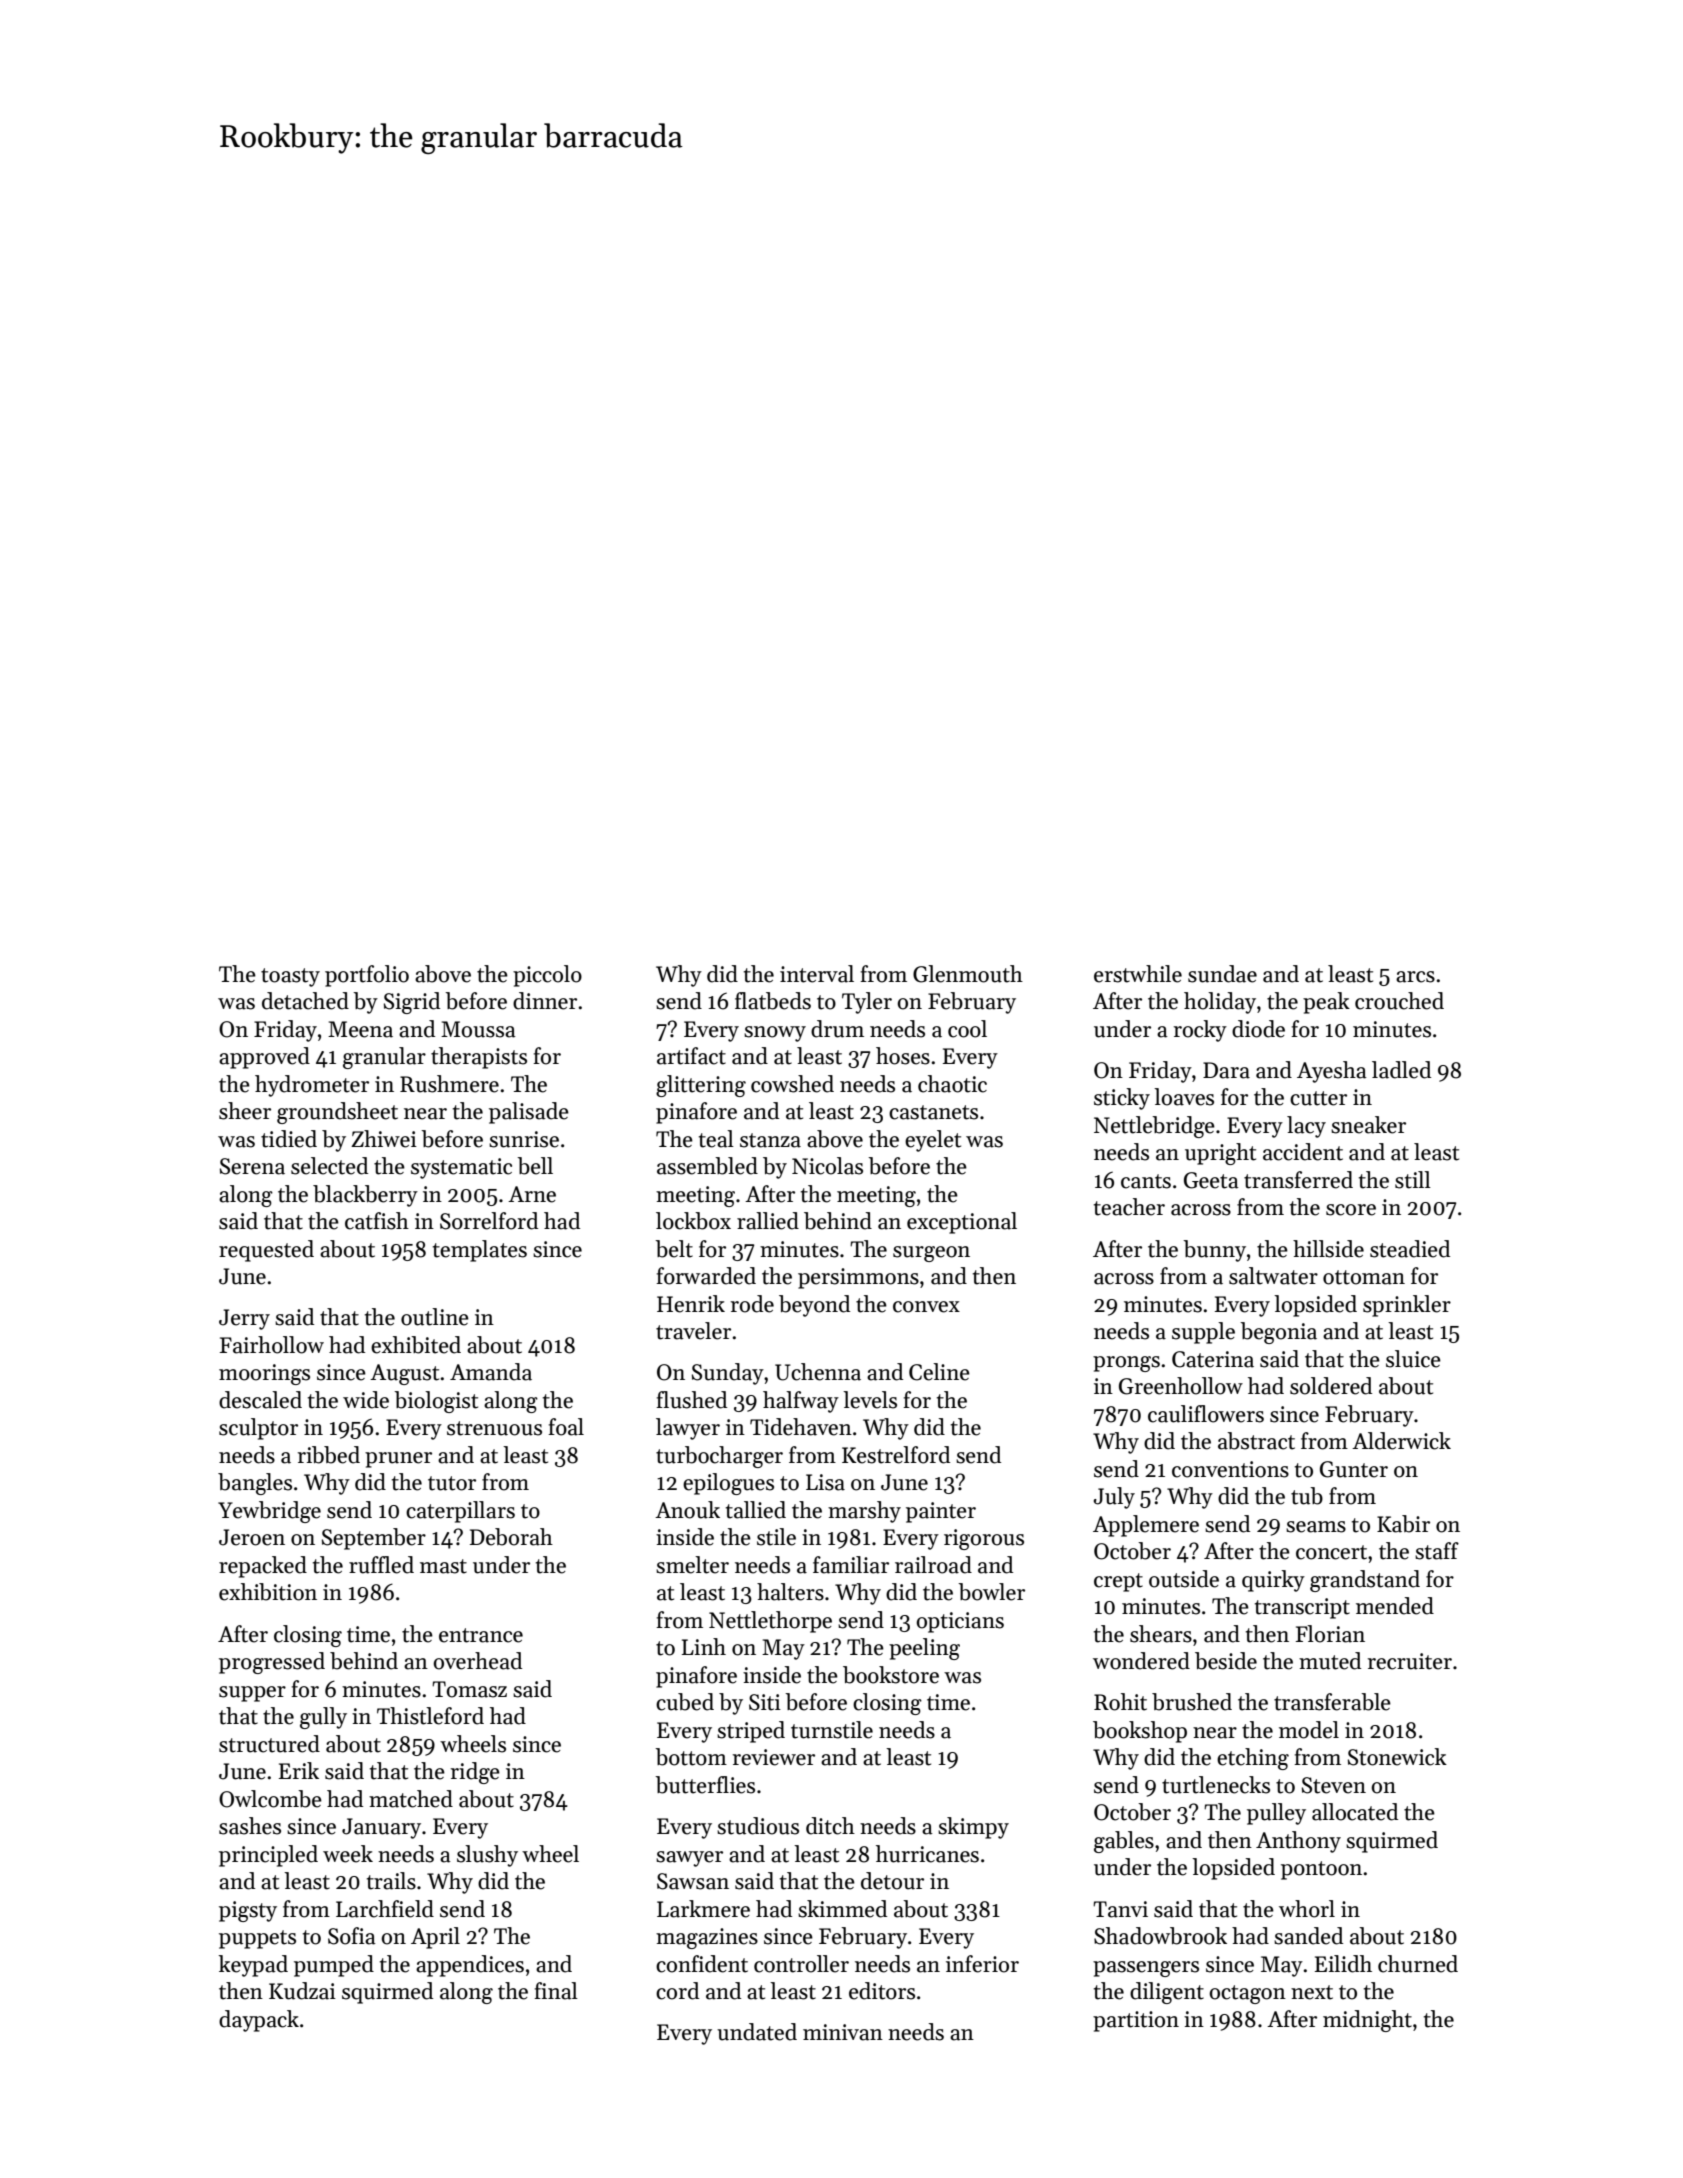 This document has width=1683, height=2178. I want to click on therapists, so click(479, 1058).
